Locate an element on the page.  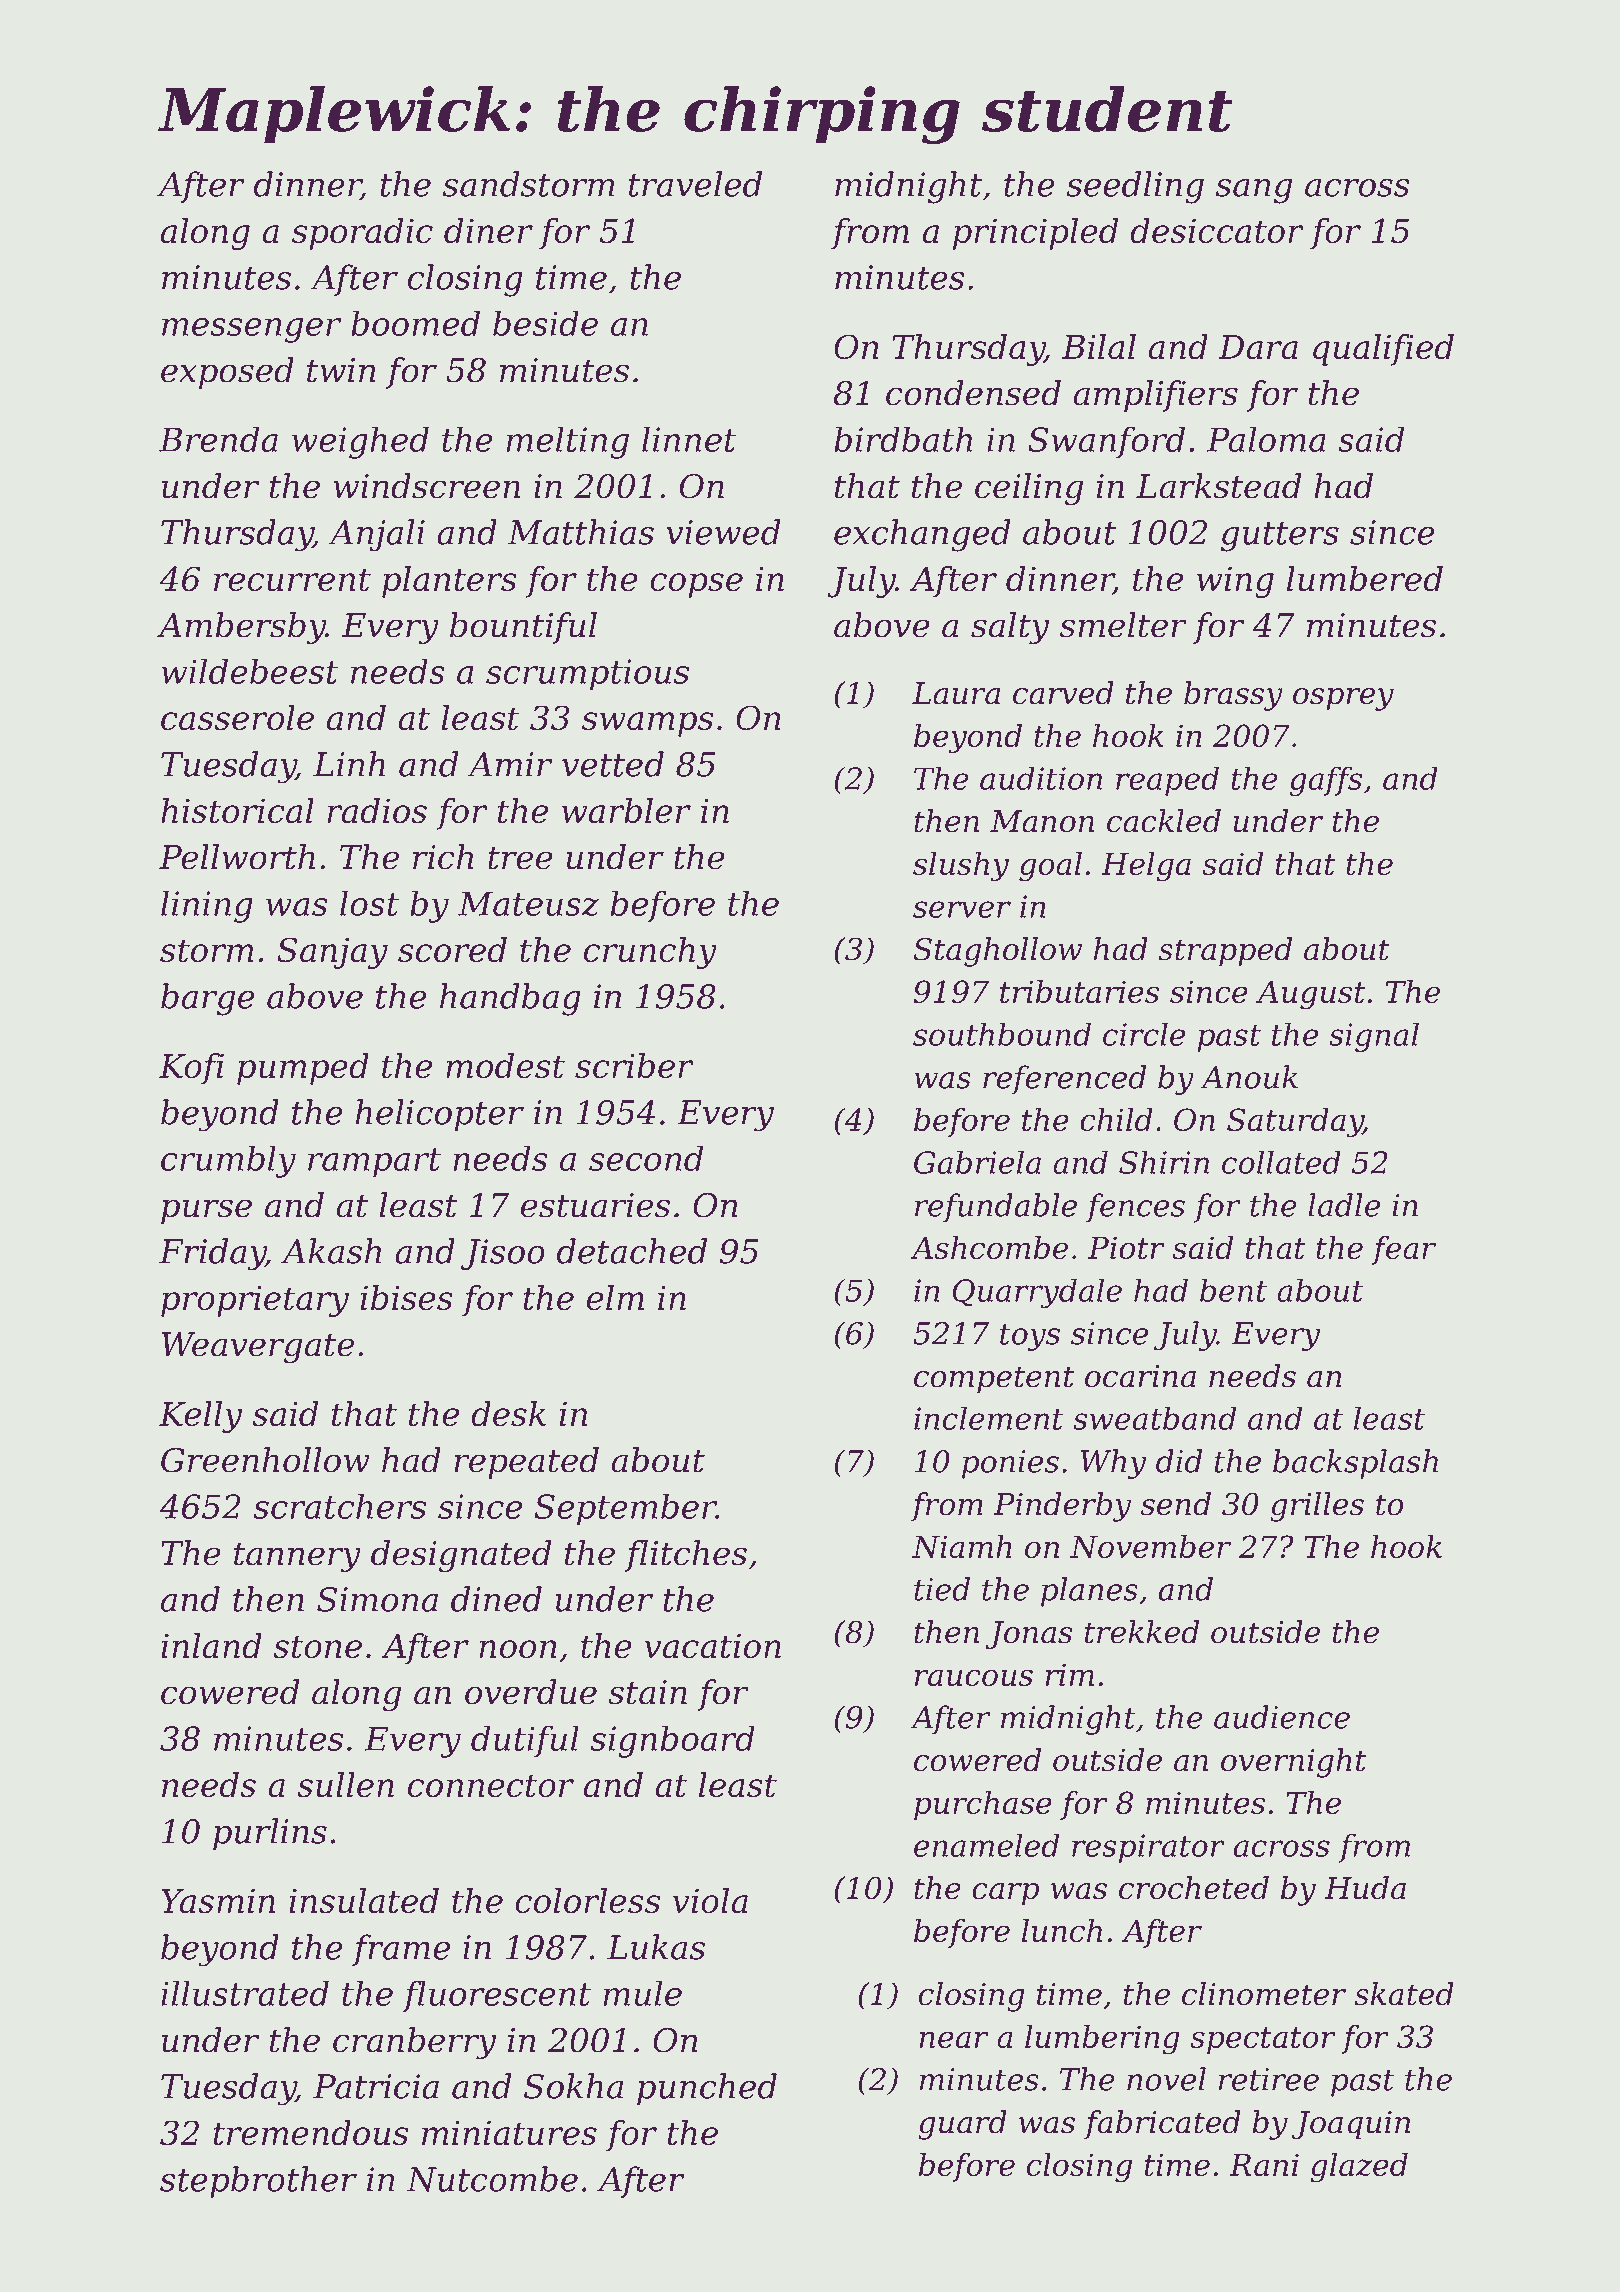
Matthias is located at coordinates (581, 532).
